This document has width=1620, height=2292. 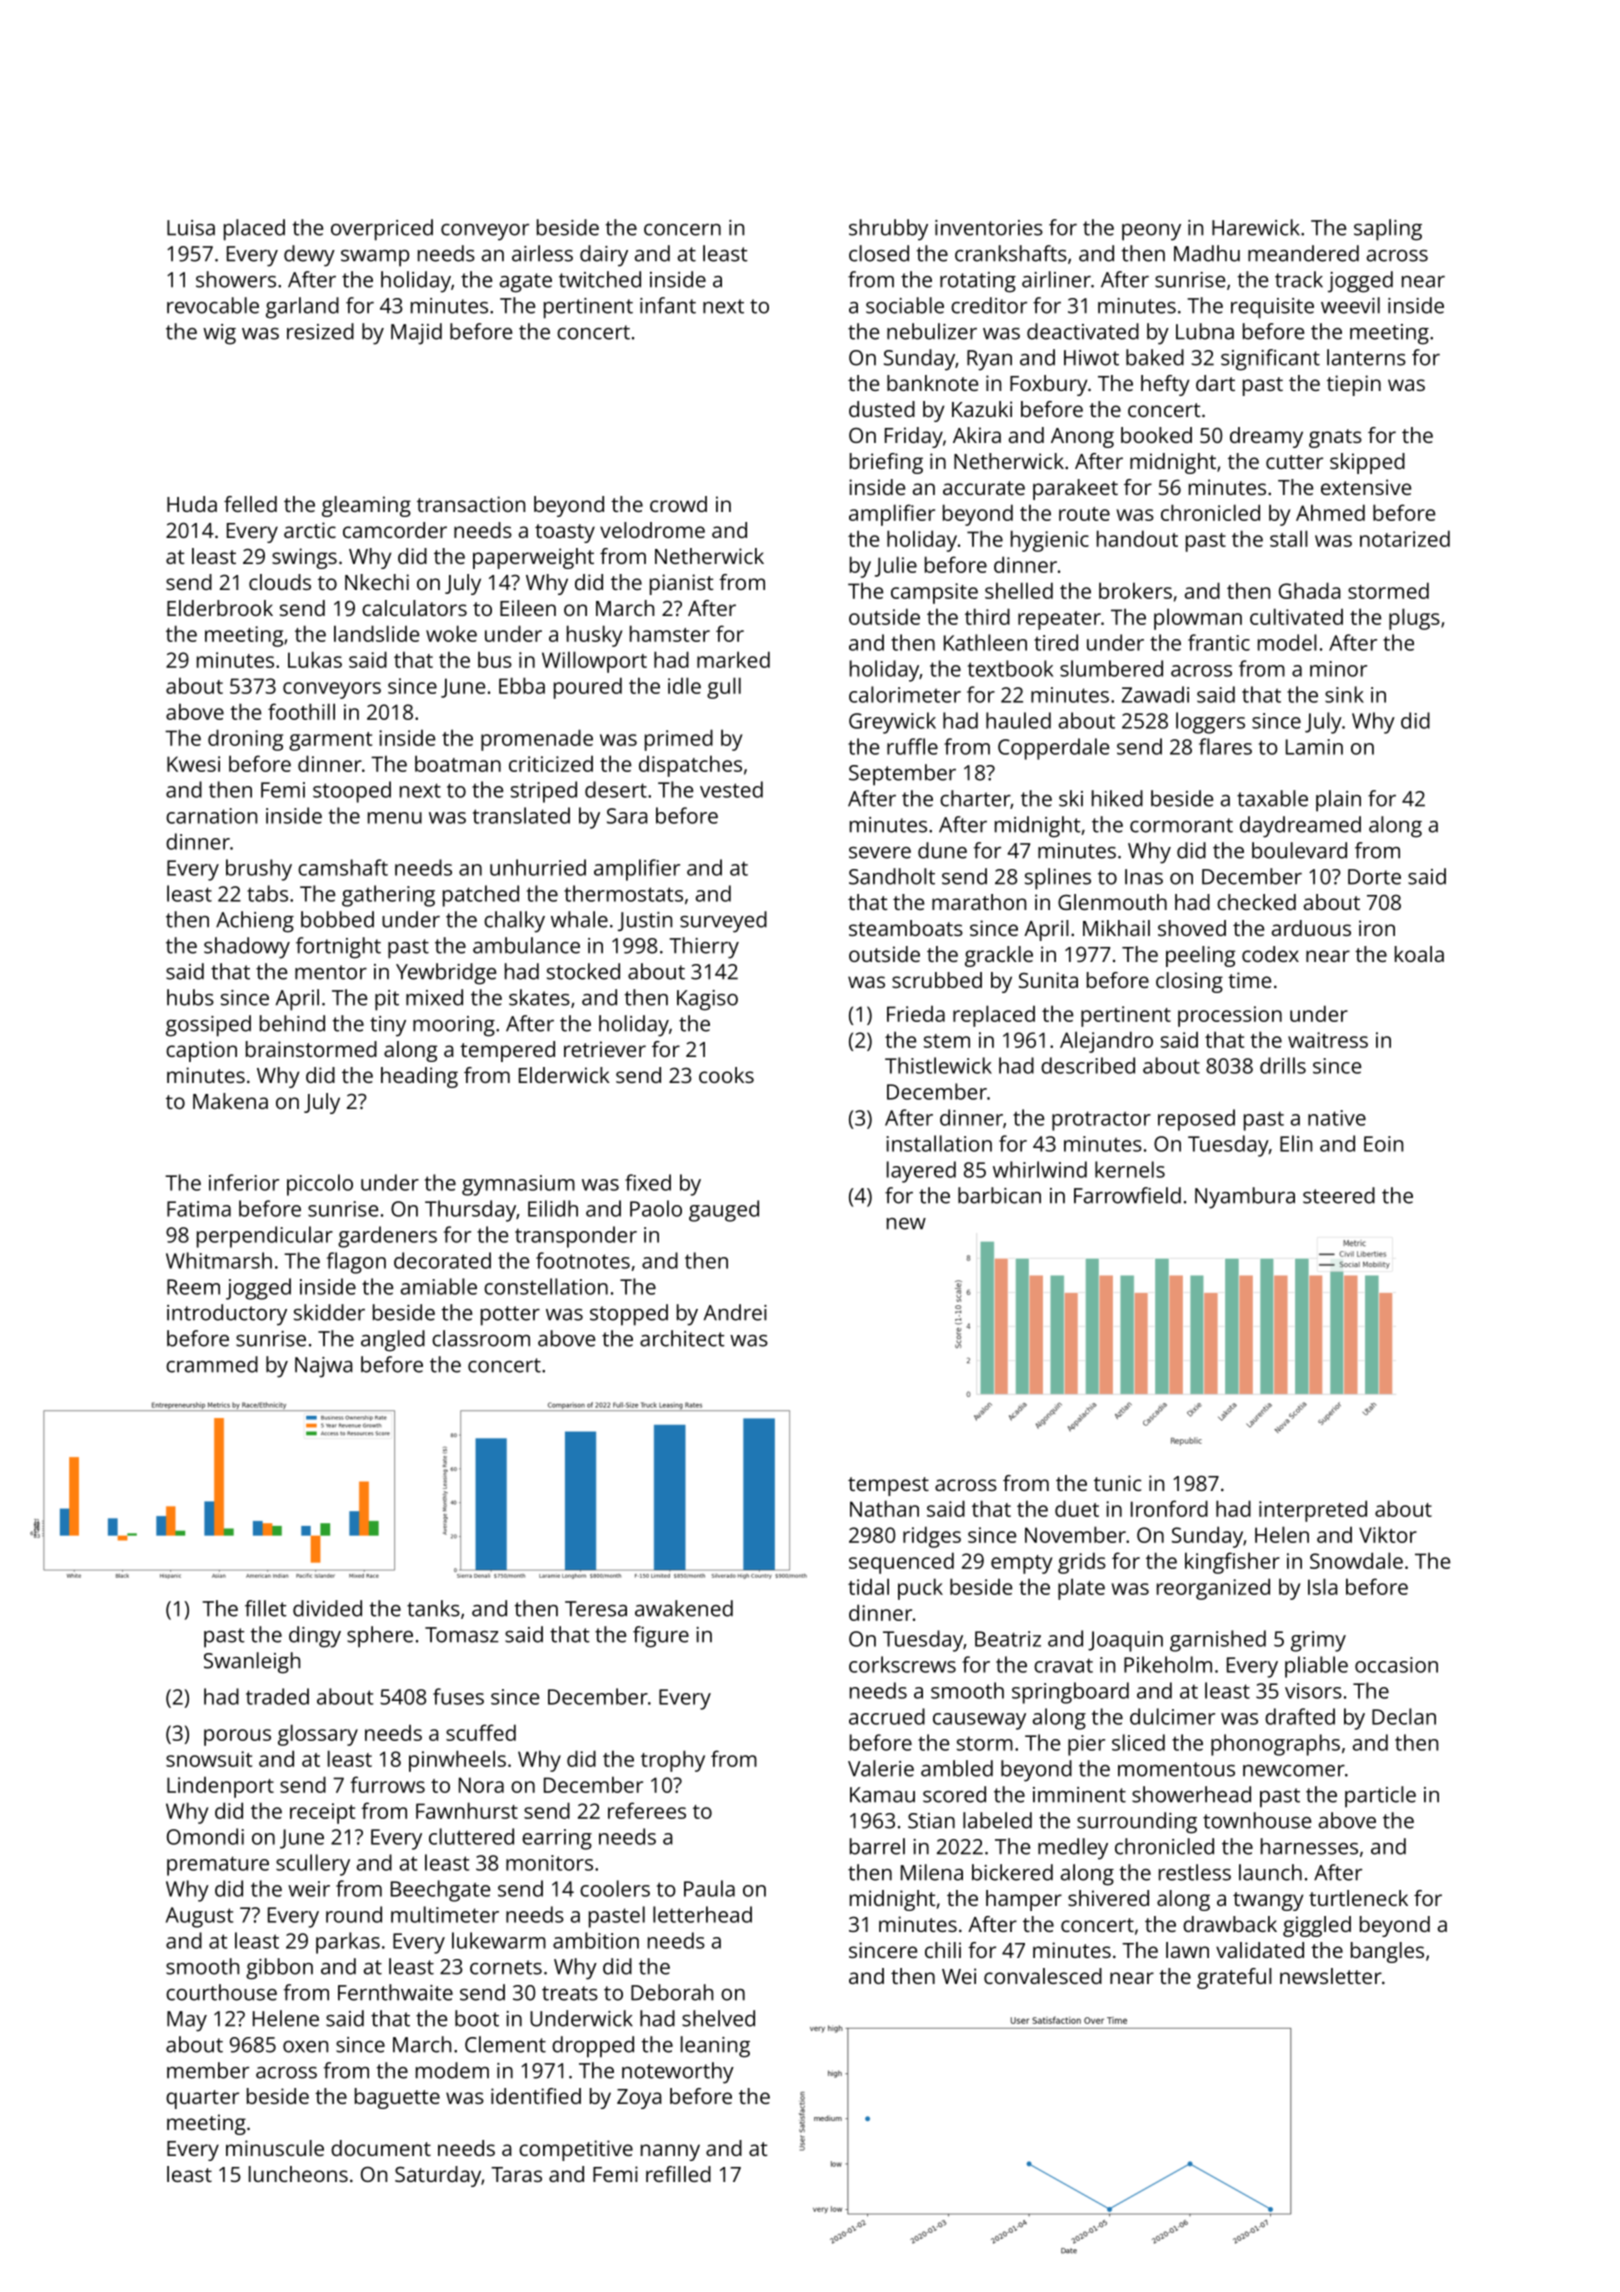 What do you see at coordinates (518, 1185) in the document?
I see `gymnasium` at bounding box center [518, 1185].
